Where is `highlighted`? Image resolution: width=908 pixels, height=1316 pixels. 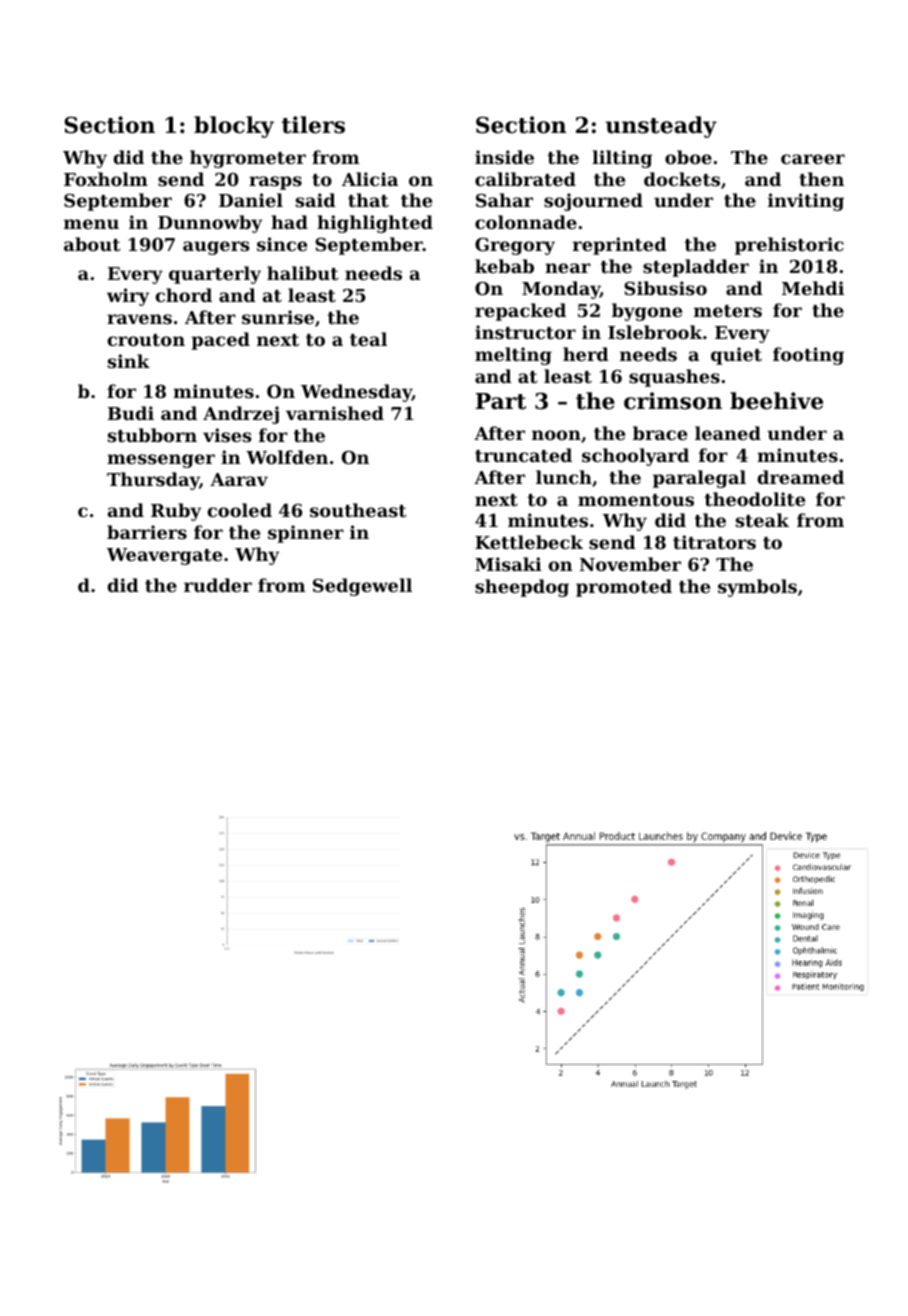
highlighted is located at coordinates (375, 224).
